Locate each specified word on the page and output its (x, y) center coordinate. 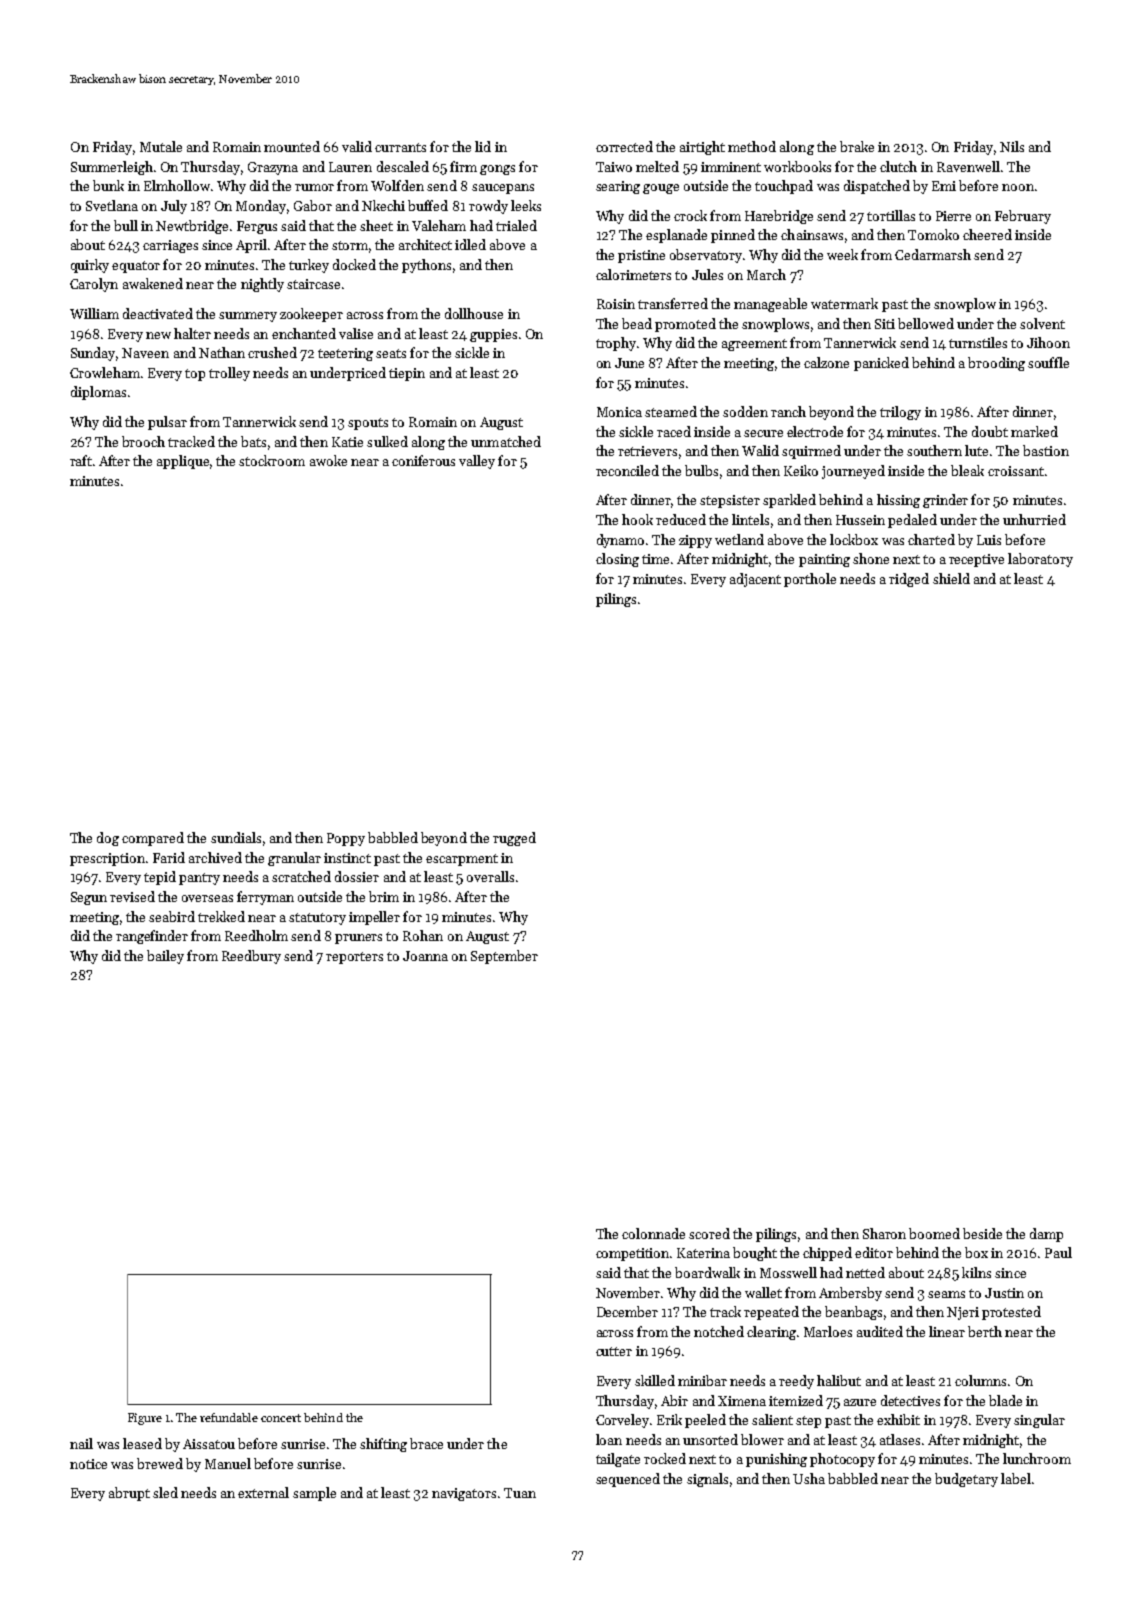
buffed (428, 205)
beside (982, 1233)
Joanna (425, 956)
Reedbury (251, 957)
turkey (309, 266)
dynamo (620, 541)
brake (857, 146)
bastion (1046, 450)
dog (108, 839)
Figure (145, 1419)
